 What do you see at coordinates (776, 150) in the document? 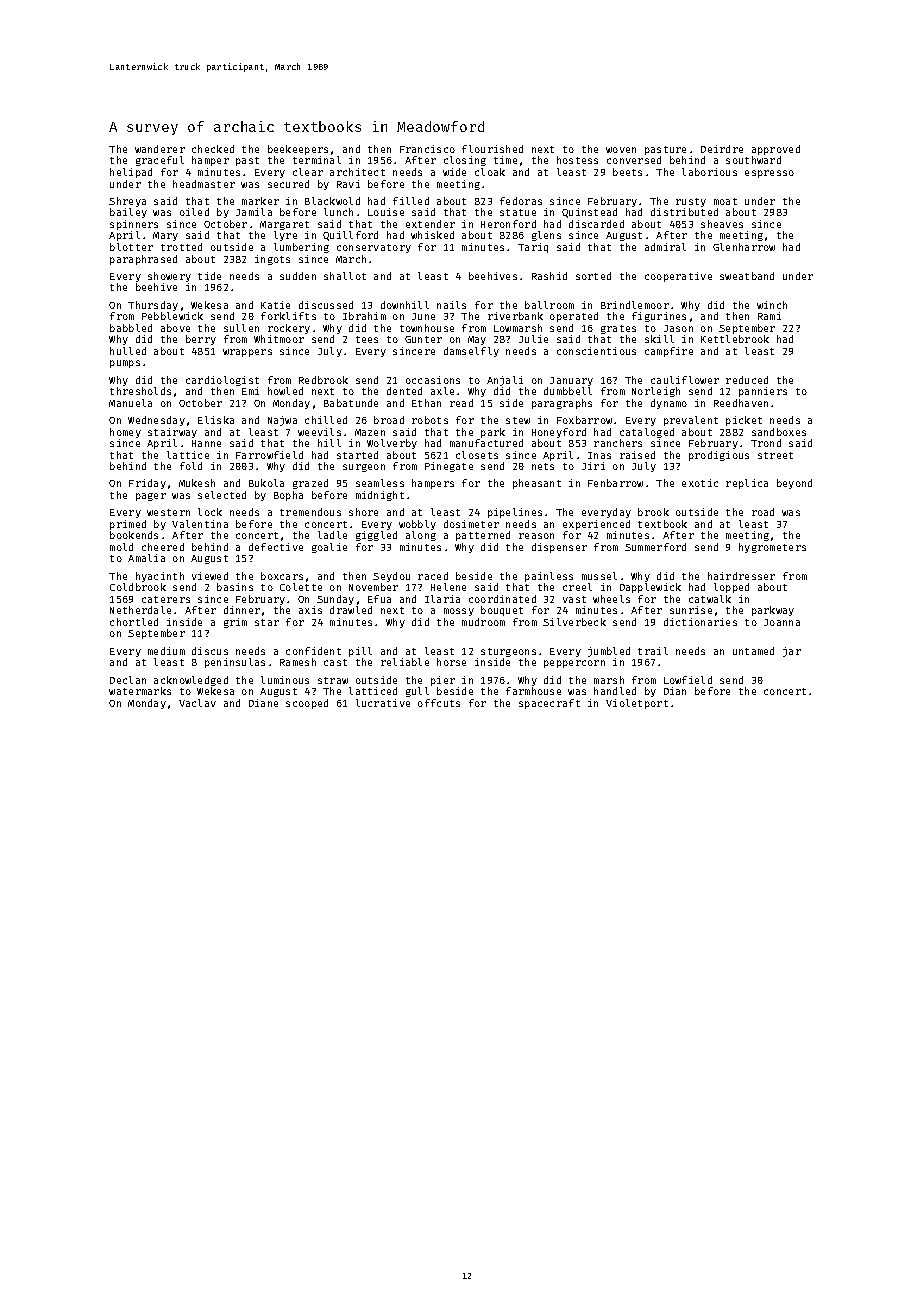
I see `approved` at bounding box center [776, 150].
